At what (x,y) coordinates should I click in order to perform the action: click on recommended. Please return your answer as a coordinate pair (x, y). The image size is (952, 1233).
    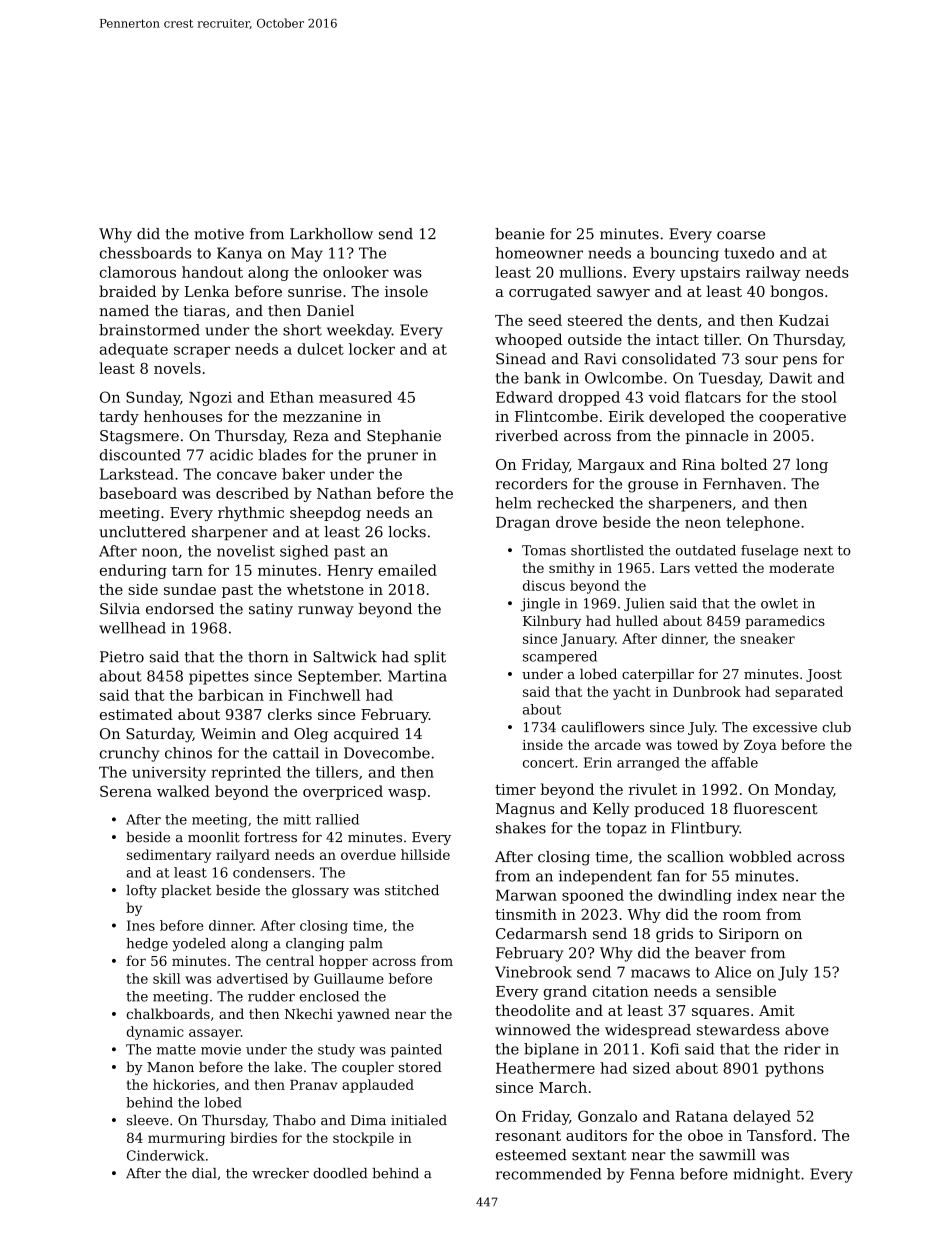
    Looking at the image, I should click on (548, 1174).
